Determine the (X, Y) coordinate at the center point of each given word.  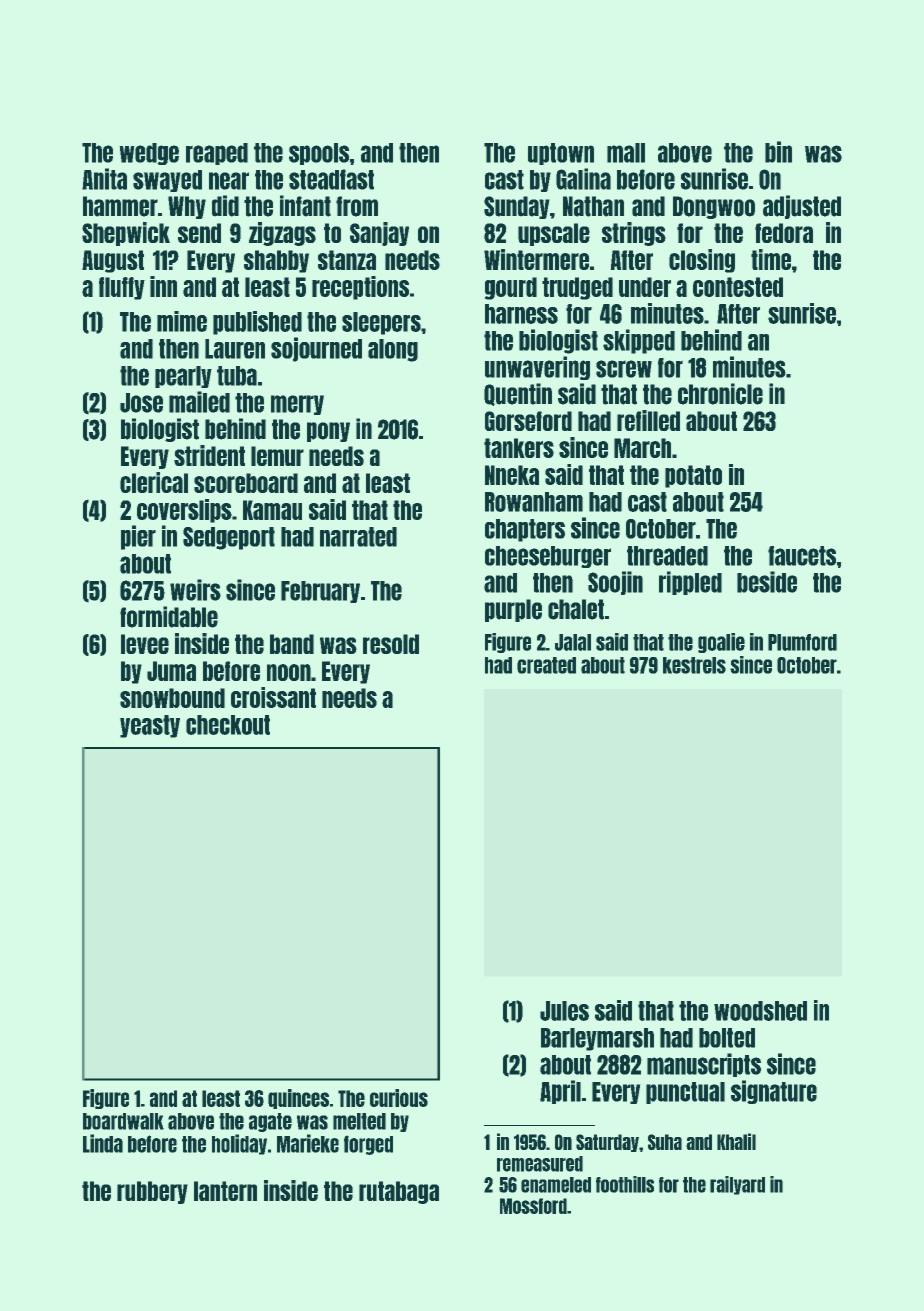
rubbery (152, 1192)
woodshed (760, 1011)
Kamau (272, 510)
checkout (228, 725)
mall (626, 153)
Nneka (512, 475)
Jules (564, 1011)
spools (319, 154)
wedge (149, 154)
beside (767, 582)
